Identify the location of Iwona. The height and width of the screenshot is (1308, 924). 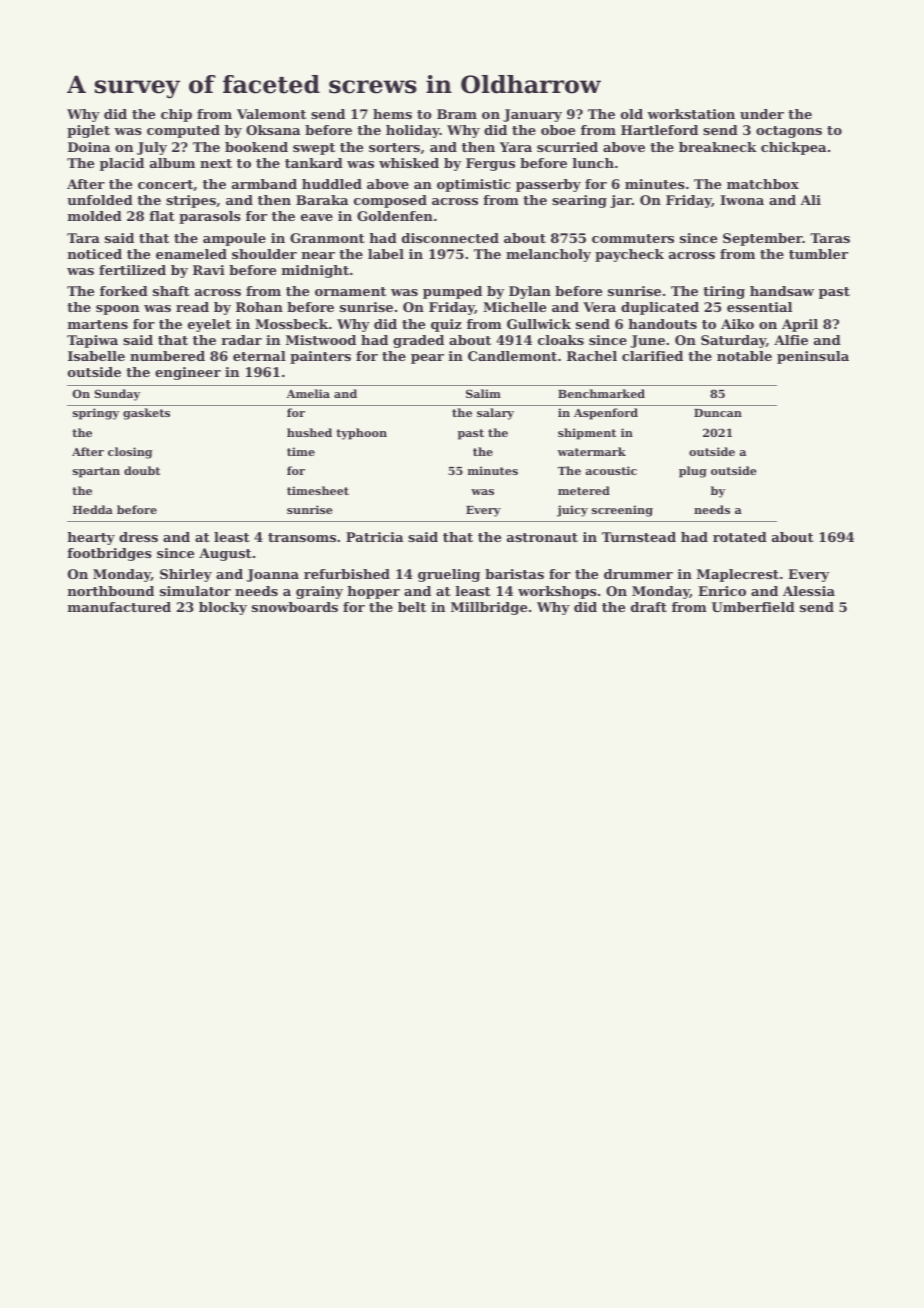
(742, 200).
